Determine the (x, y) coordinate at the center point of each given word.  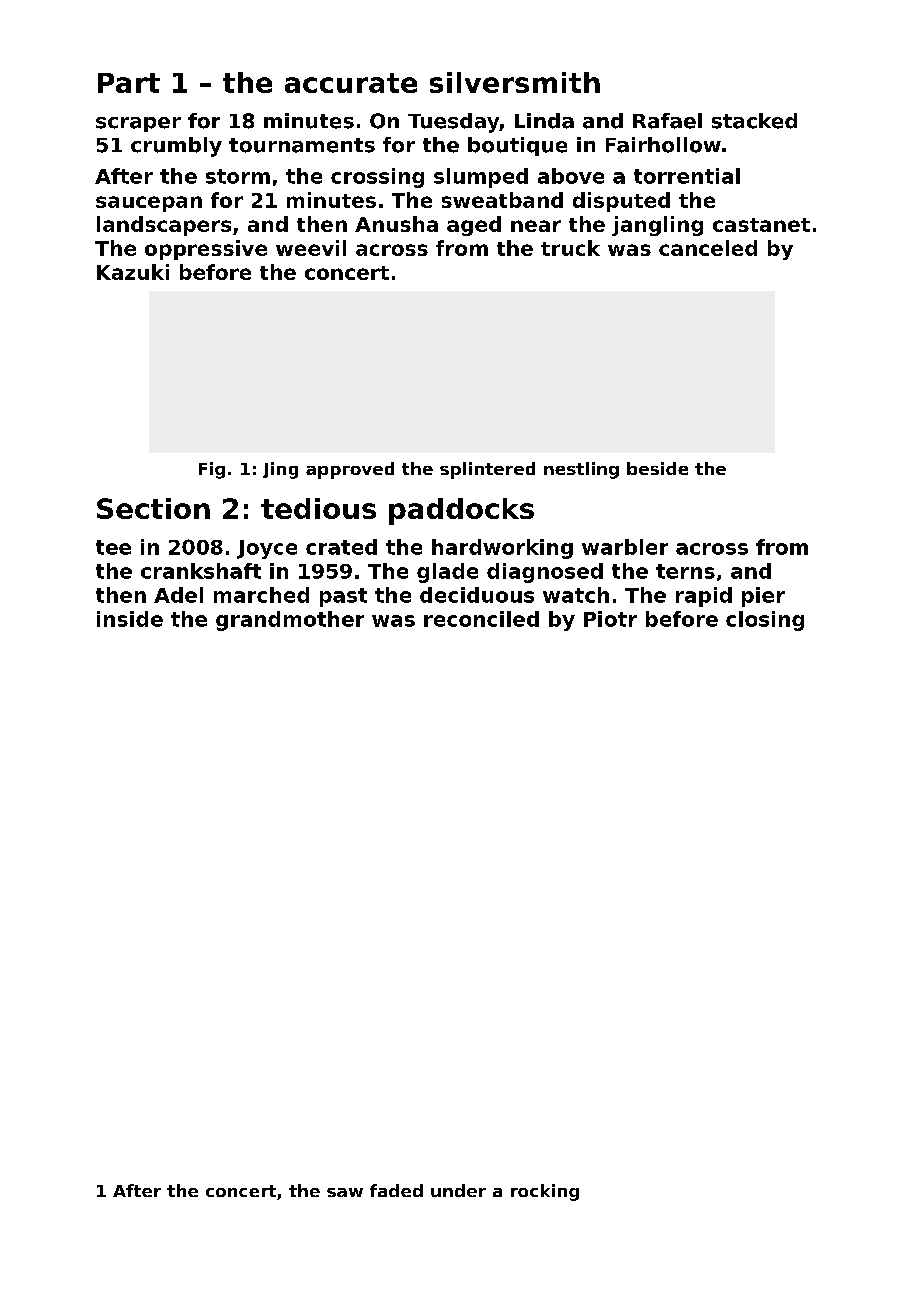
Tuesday (453, 123)
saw (345, 1192)
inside (130, 619)
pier (763, 597)
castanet (761, 225)
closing (765, 621)
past (343, 597)
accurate (351, 83)
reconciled (481, 619)
